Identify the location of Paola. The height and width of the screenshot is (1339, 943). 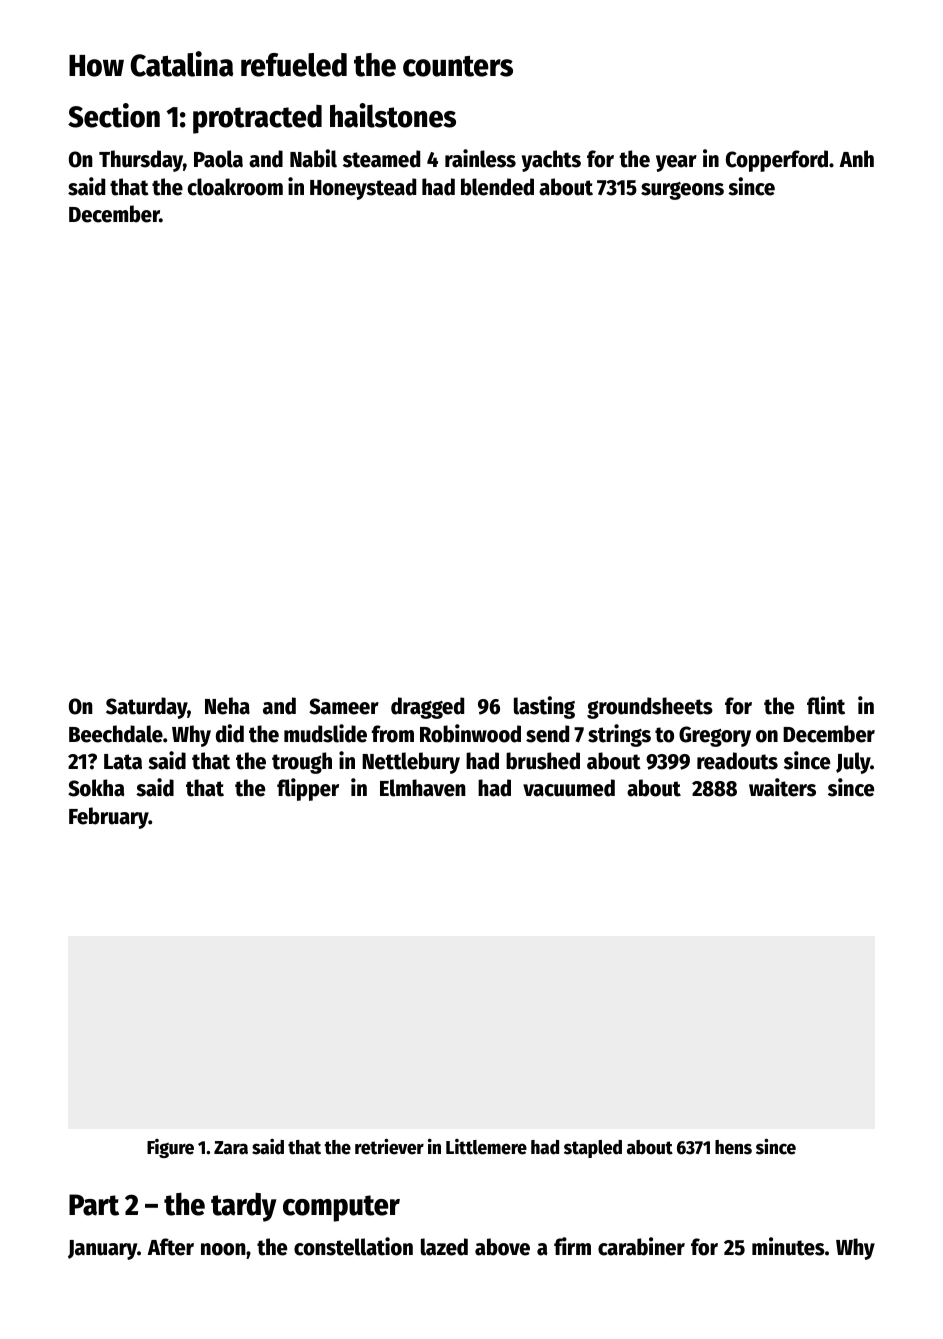
(218, 159).
